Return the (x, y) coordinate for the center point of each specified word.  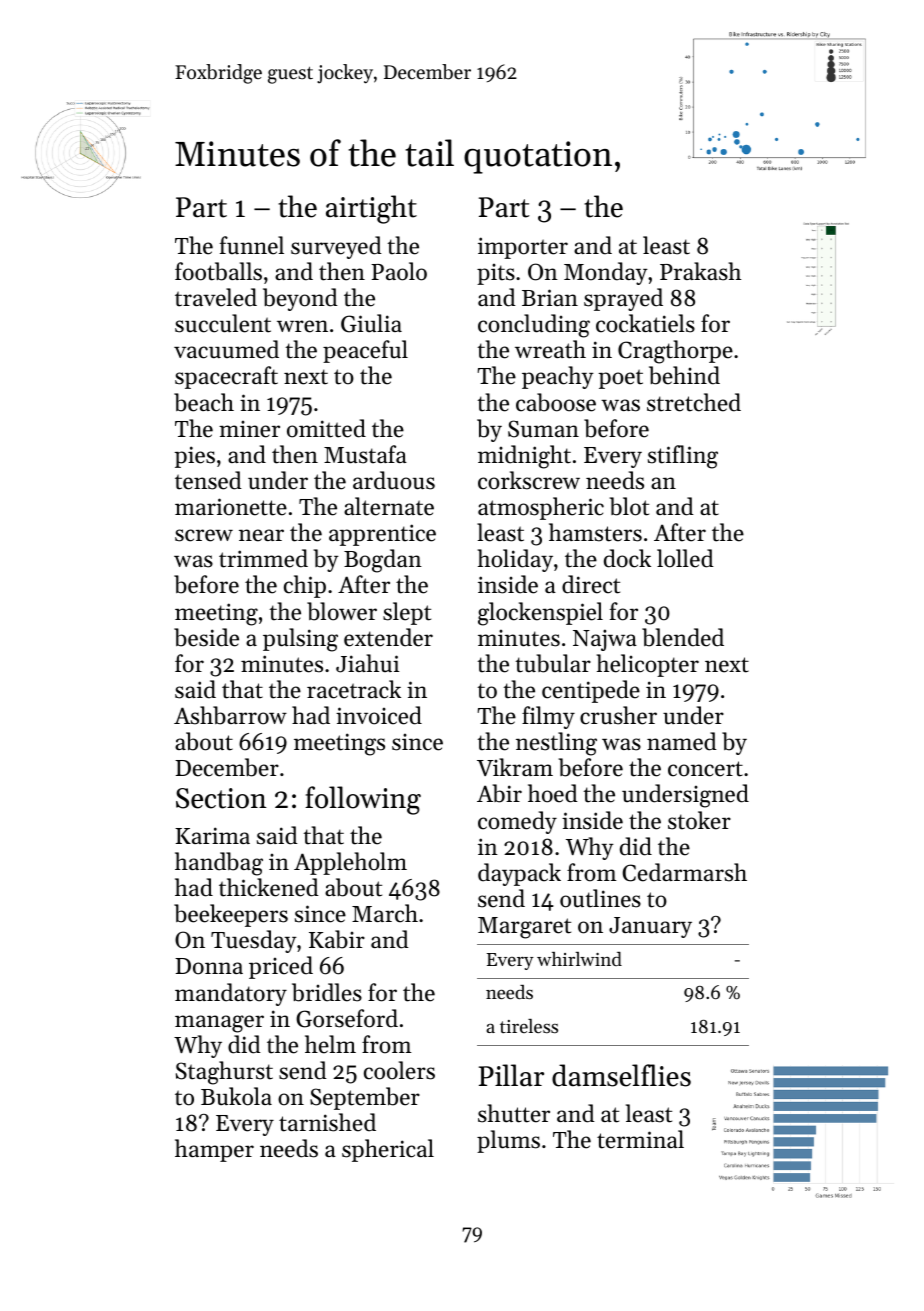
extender (388, 637)
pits (496, 274)
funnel (252, 245)
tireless (529, 1026)
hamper (214, 1150)
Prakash (700, 271)
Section (221, 798)
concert (705, 769)
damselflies (621, 1075)
